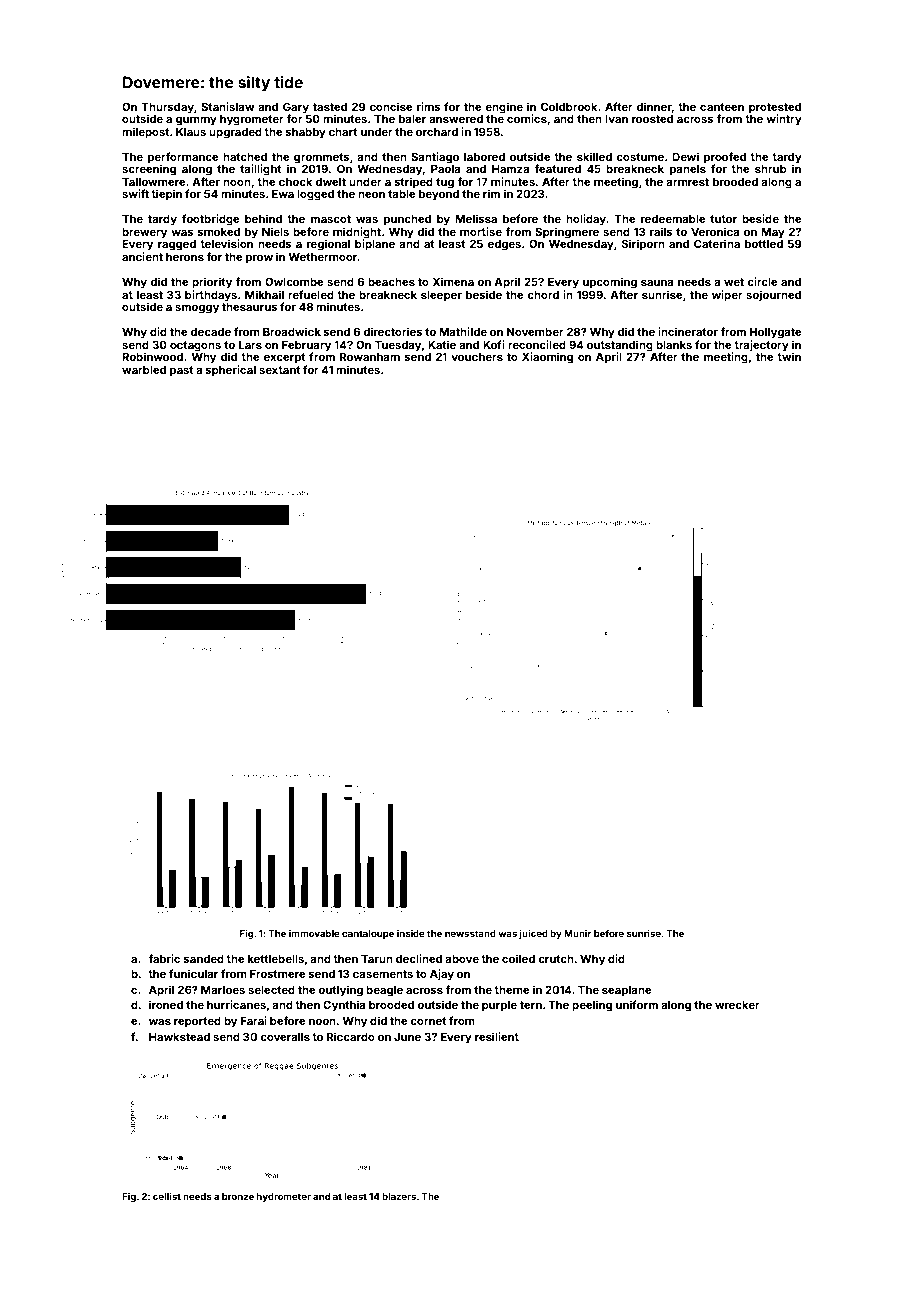  What do you see at coordinates (789, 356) in the screenshot?
I see `twin` at bounding box center [789, 356].
